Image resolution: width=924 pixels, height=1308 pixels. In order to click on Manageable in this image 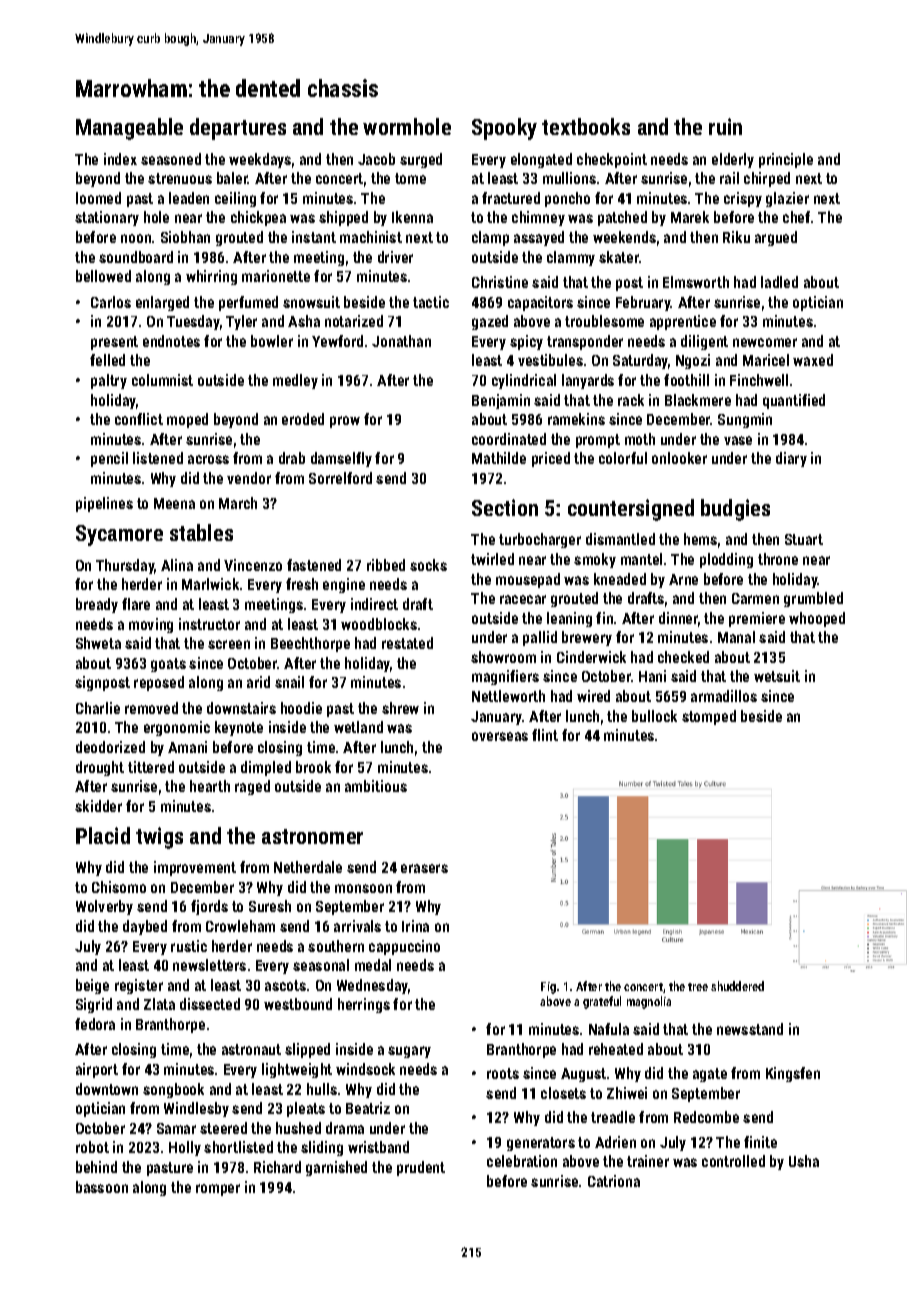, I will do `click(129, 129)`.
